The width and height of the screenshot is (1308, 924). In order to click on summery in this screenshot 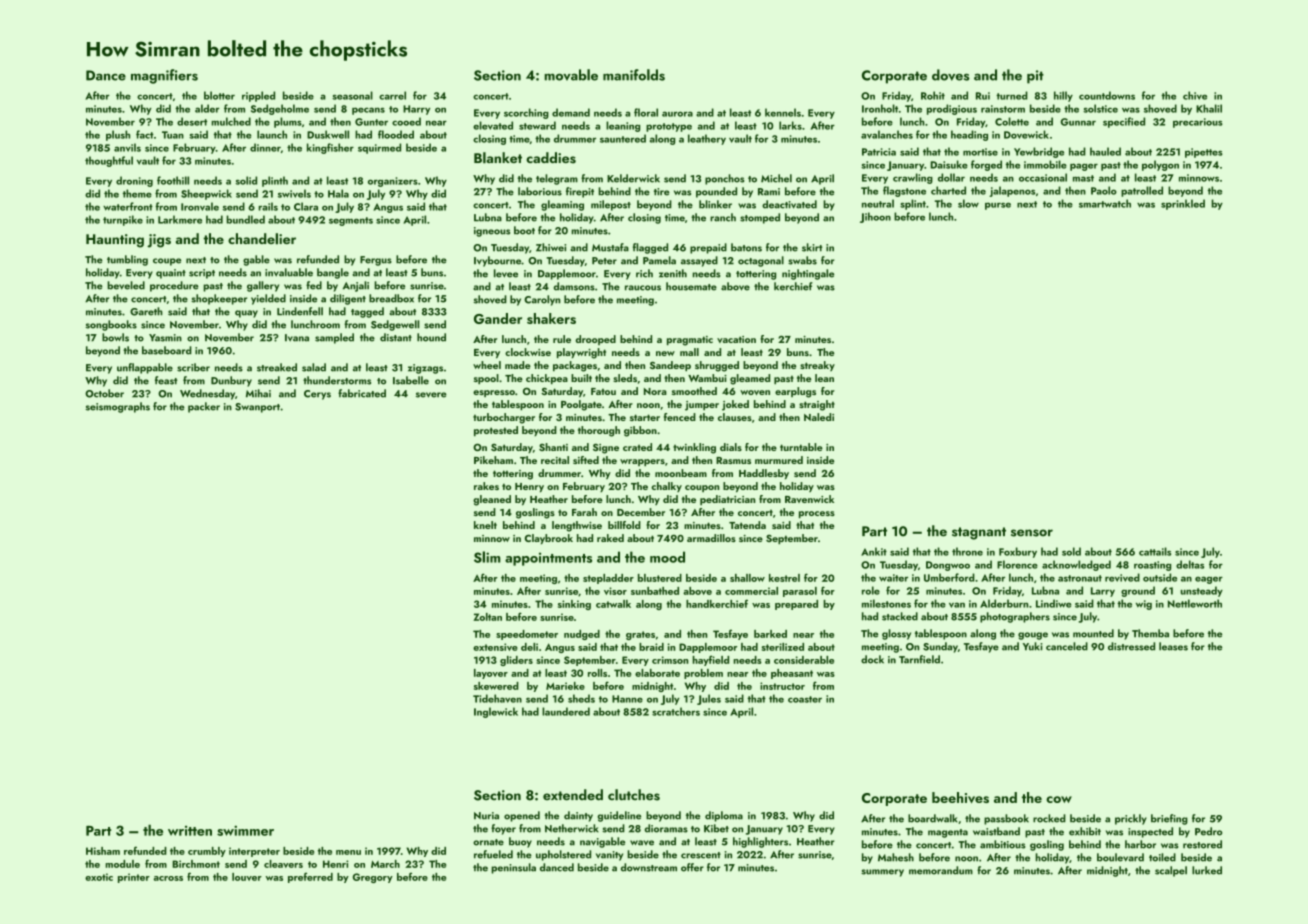, I will do `click(882, 873)`.
